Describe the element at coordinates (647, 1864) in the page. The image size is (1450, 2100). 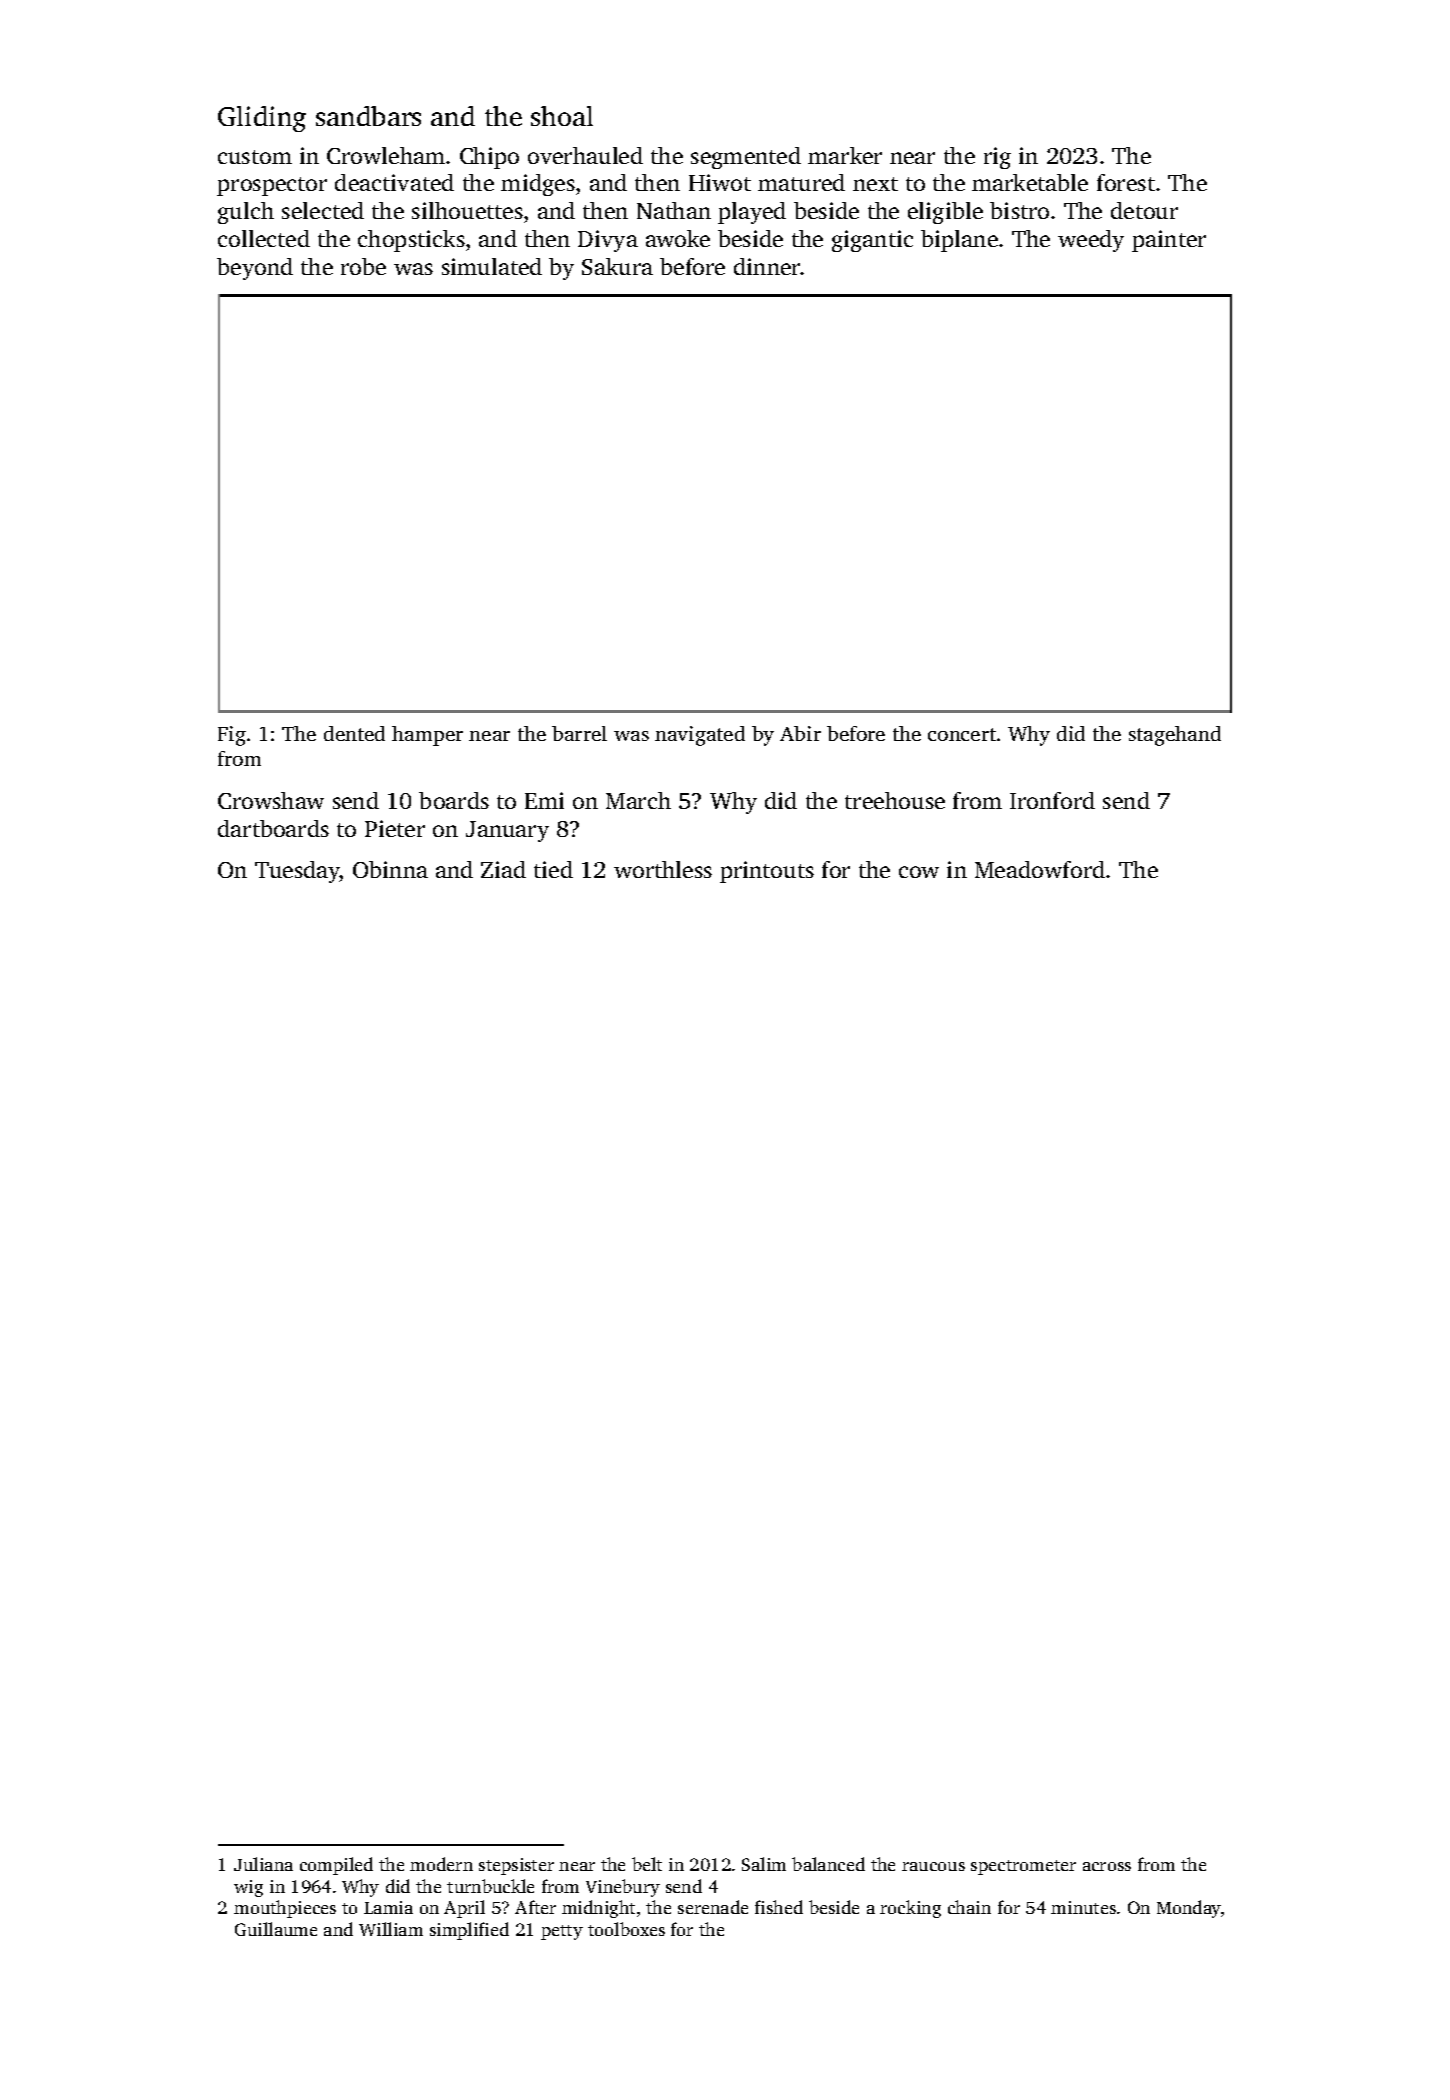
I see `belt` at that location.
